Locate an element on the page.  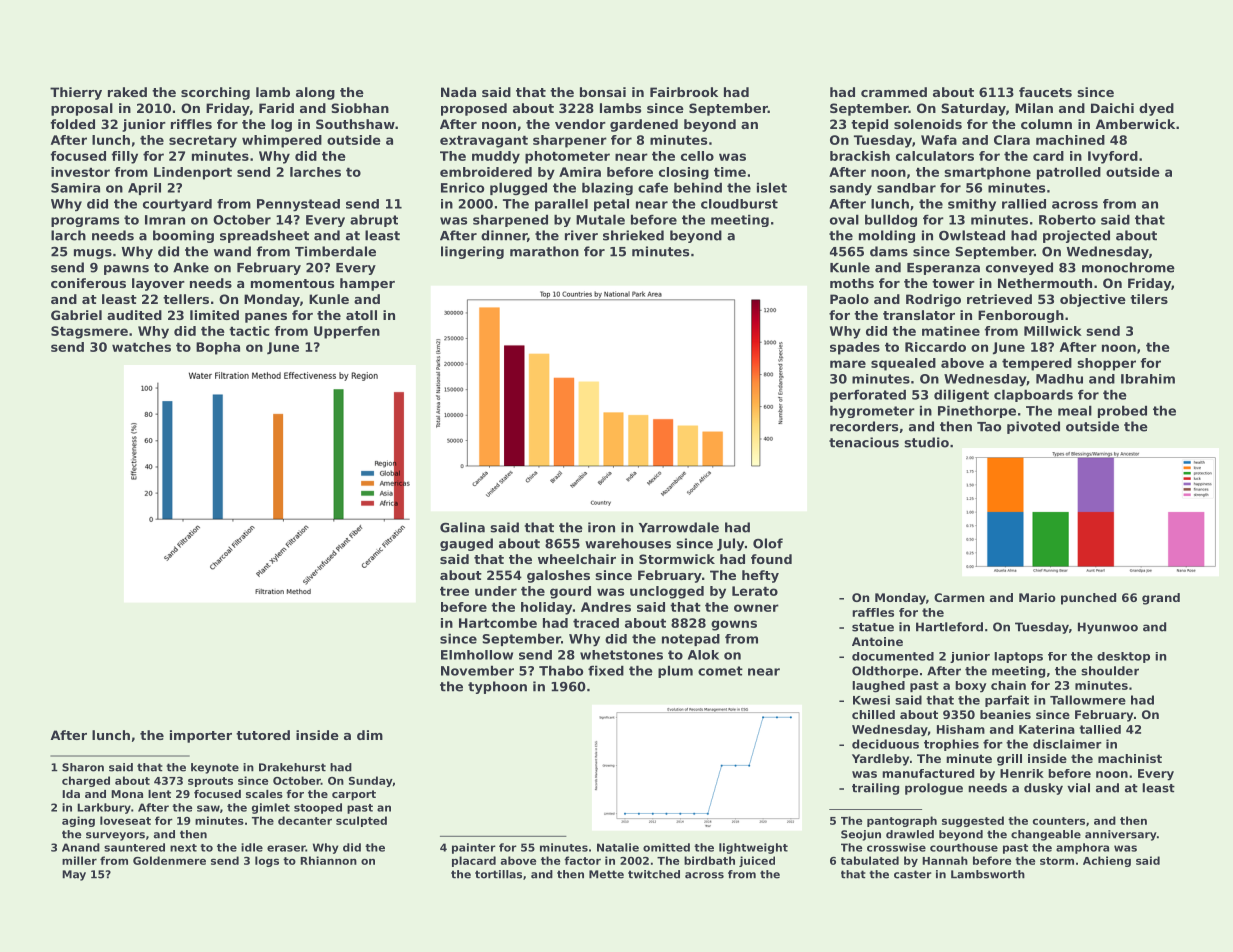
tutored is located at coordinates (263, 735).
